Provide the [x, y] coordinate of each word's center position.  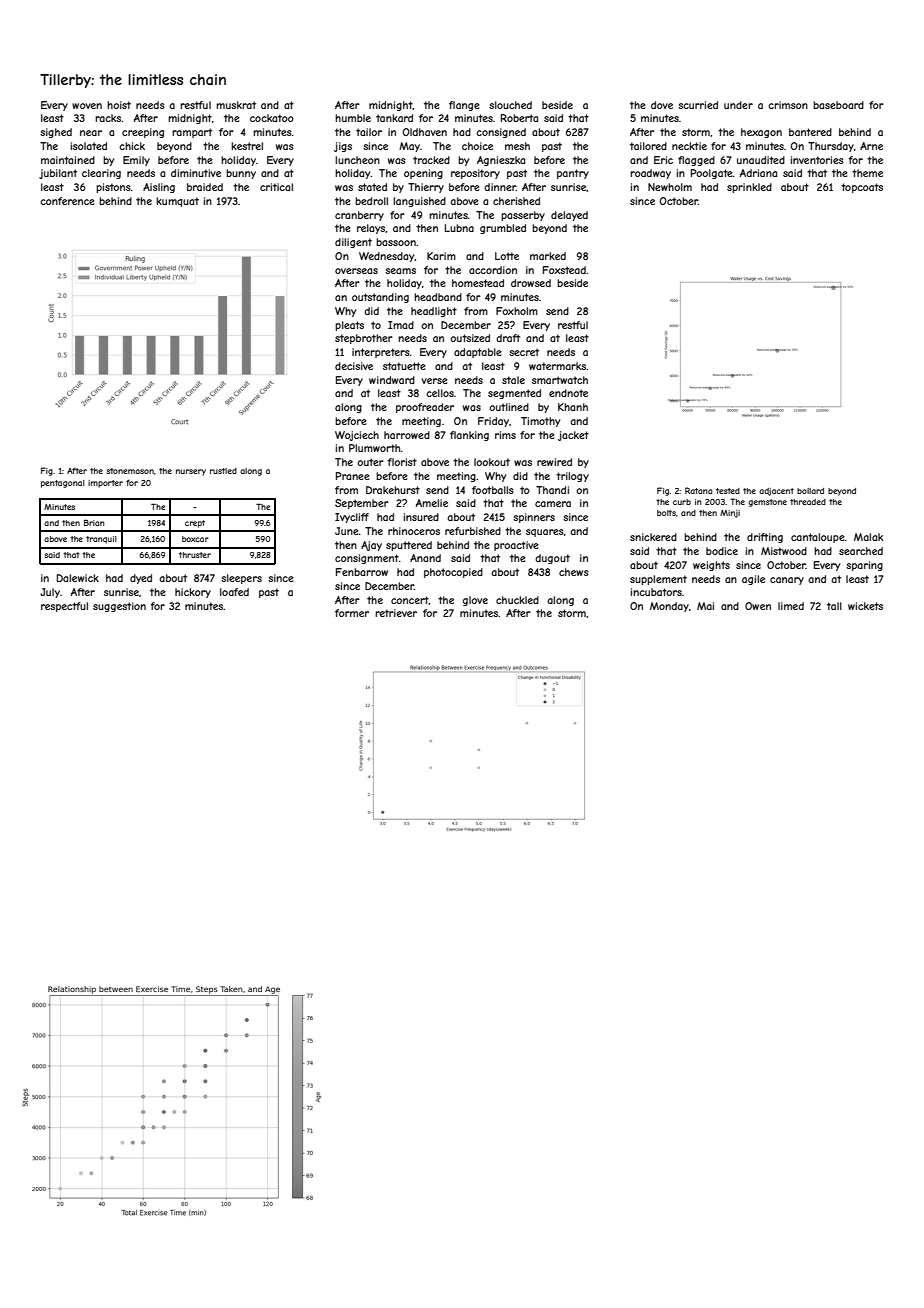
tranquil [101, 540]
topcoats [862, 188]
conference [67, 201]
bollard [810, 491]
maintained [68, 160]
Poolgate [712, 174]
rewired [554, 462]
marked [548, 256]
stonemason [130, 471]
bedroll [371, 201]
